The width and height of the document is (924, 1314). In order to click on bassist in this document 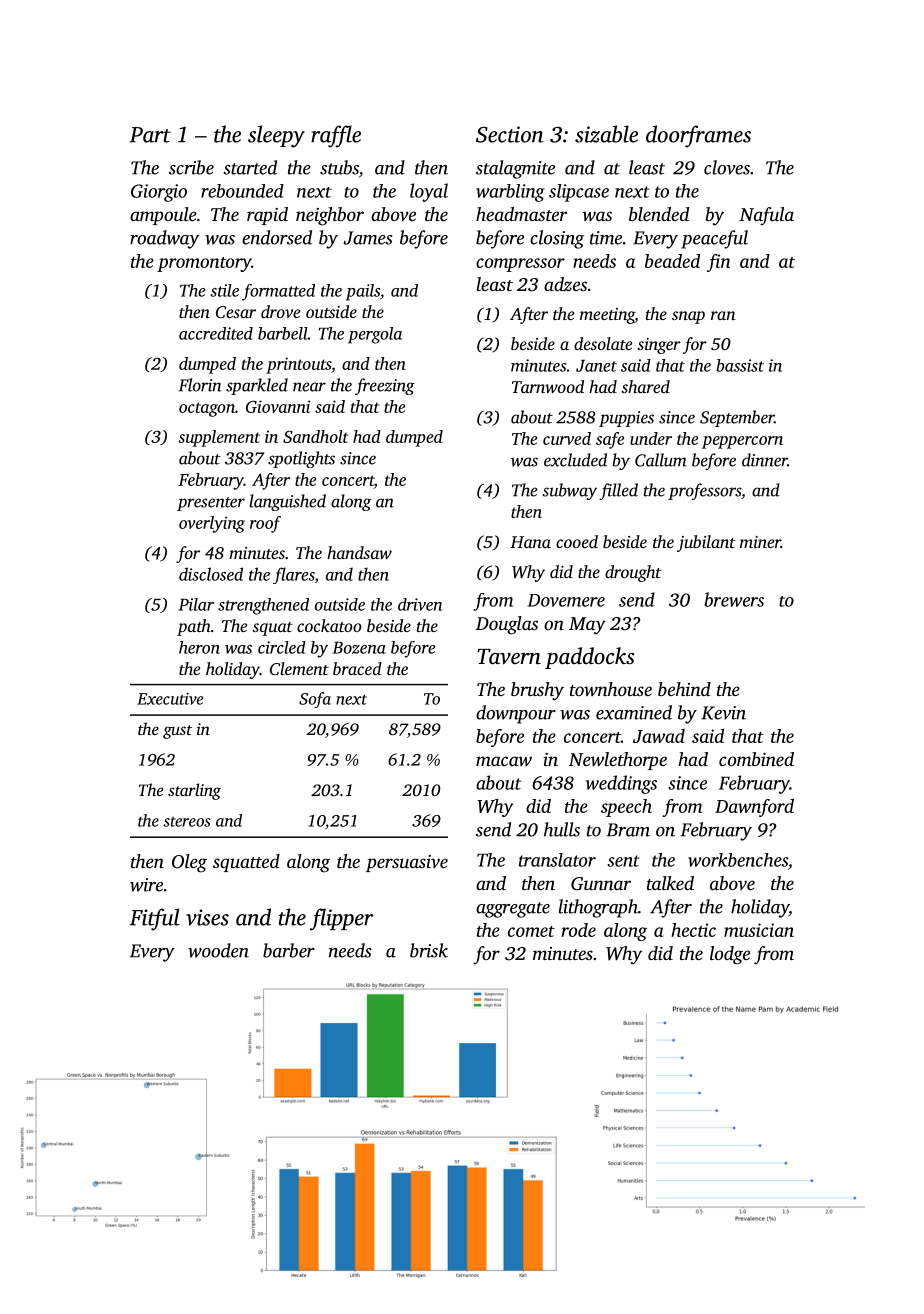, I will do `click(740, 365)`.
